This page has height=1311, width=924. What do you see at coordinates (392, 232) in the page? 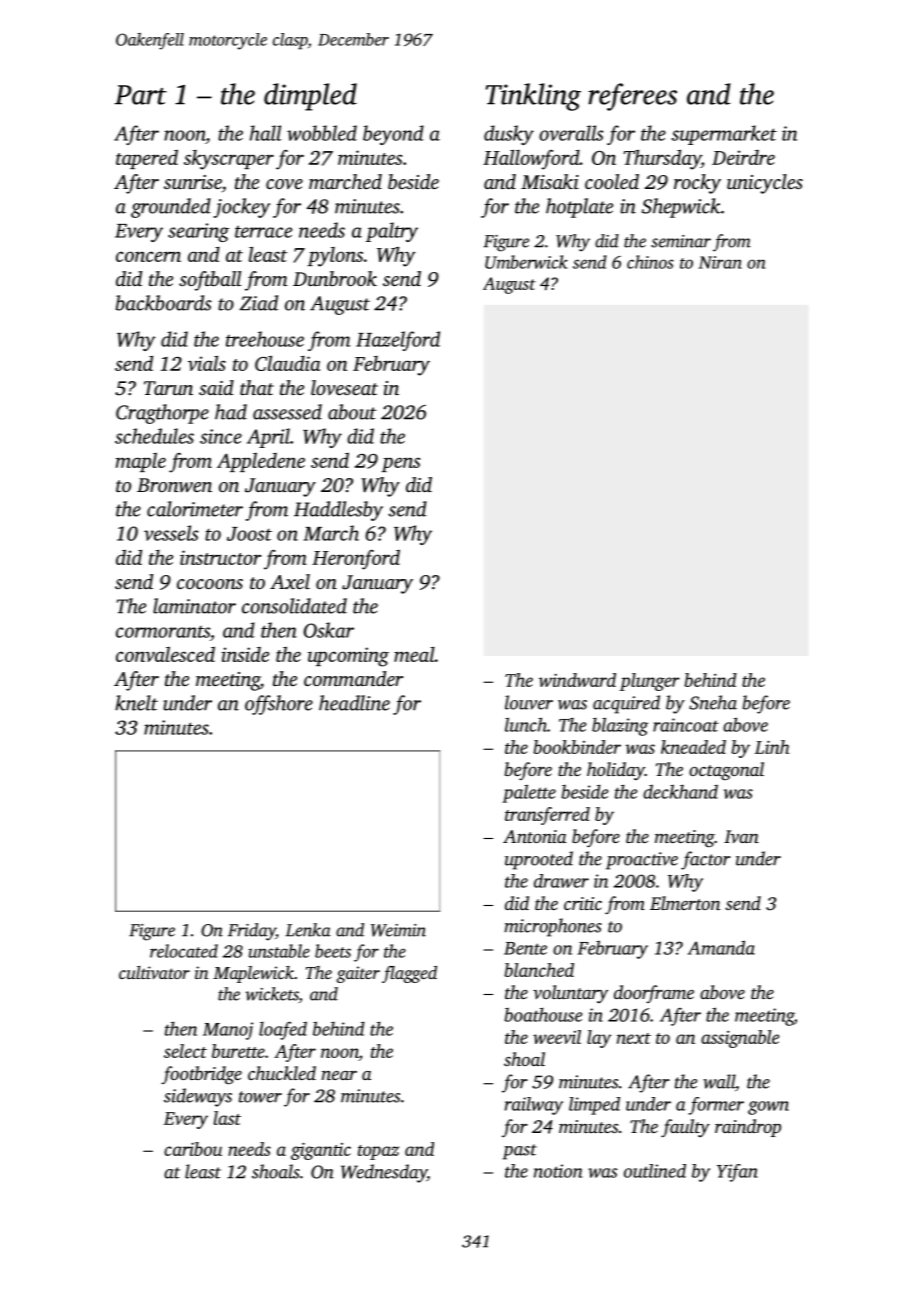
I see `paltry` at bounding box center [392, 232].
